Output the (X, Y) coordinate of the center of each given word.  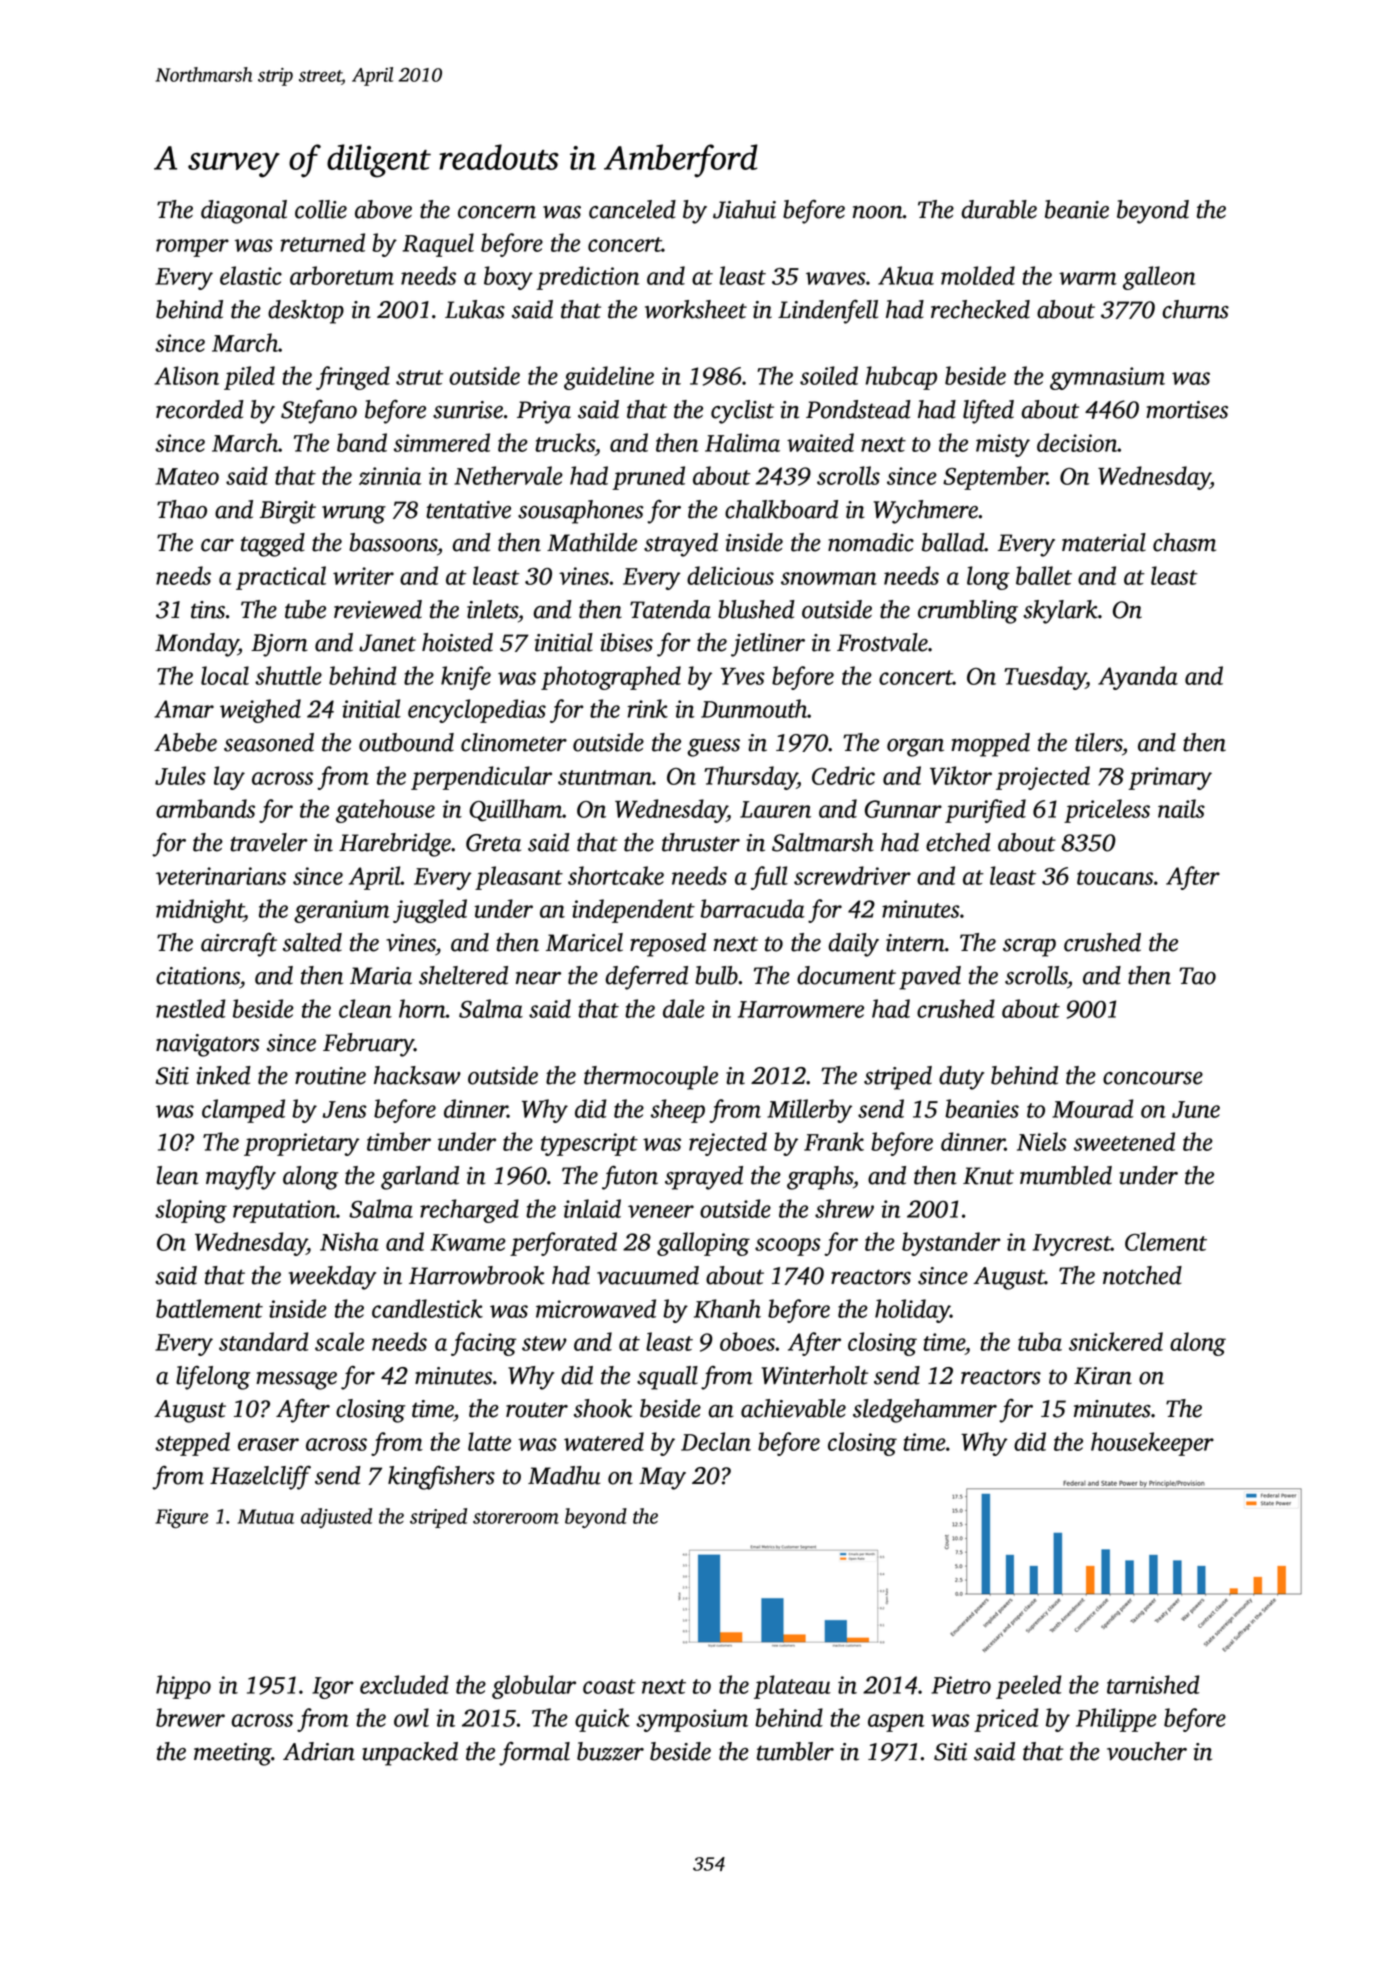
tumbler (795, 1751)
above (383, 209)
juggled (430, 911)
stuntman (605, 777)
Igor (333, 1688)
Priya (544, 412)
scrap (1029, 948)
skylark (1060, 612)
